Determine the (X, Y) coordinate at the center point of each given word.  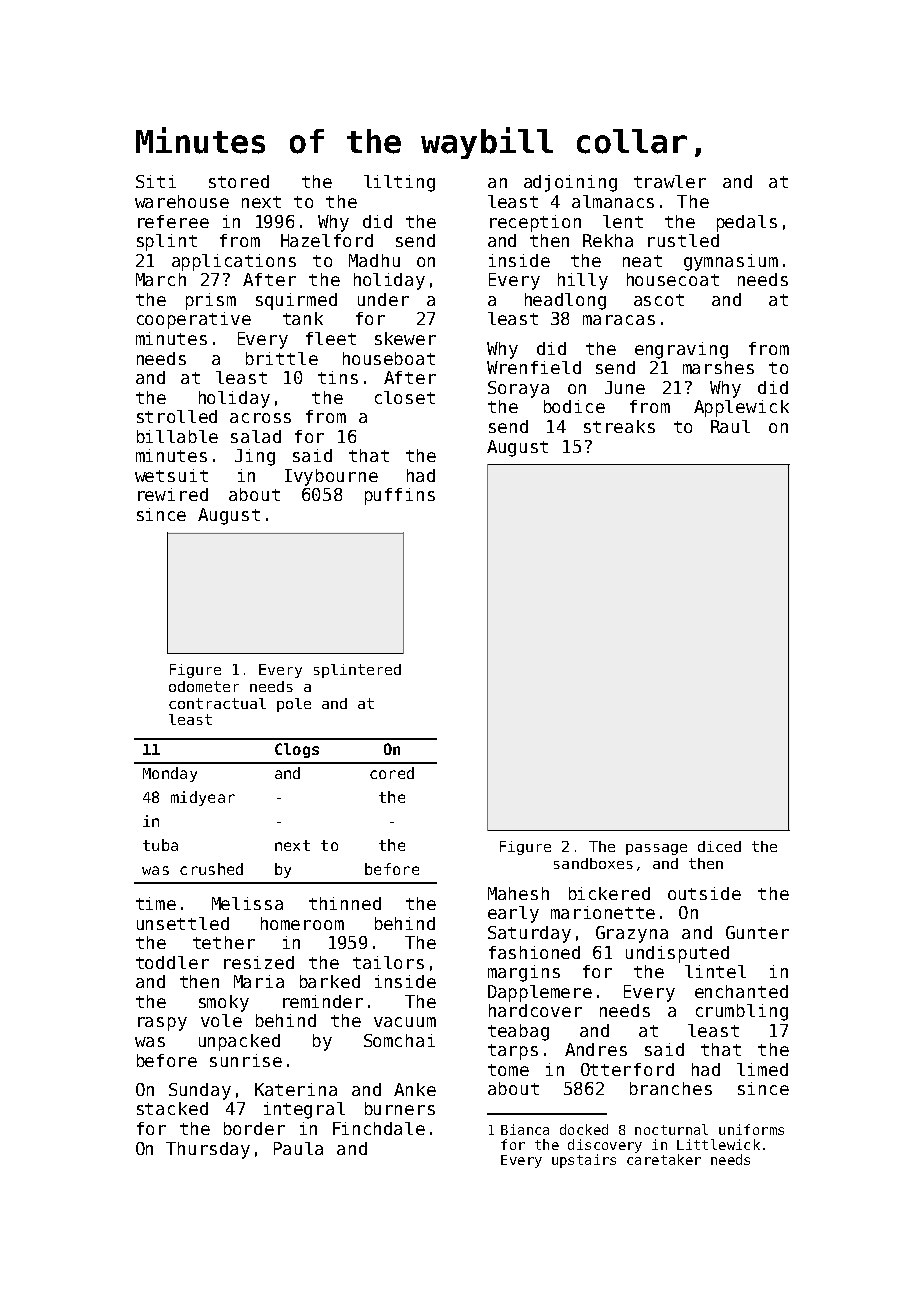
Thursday (208, 1150)
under (383, 299)
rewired (173, 494)
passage (656, 849)
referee (173, 221)
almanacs (613, 201)
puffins (400, 496)
